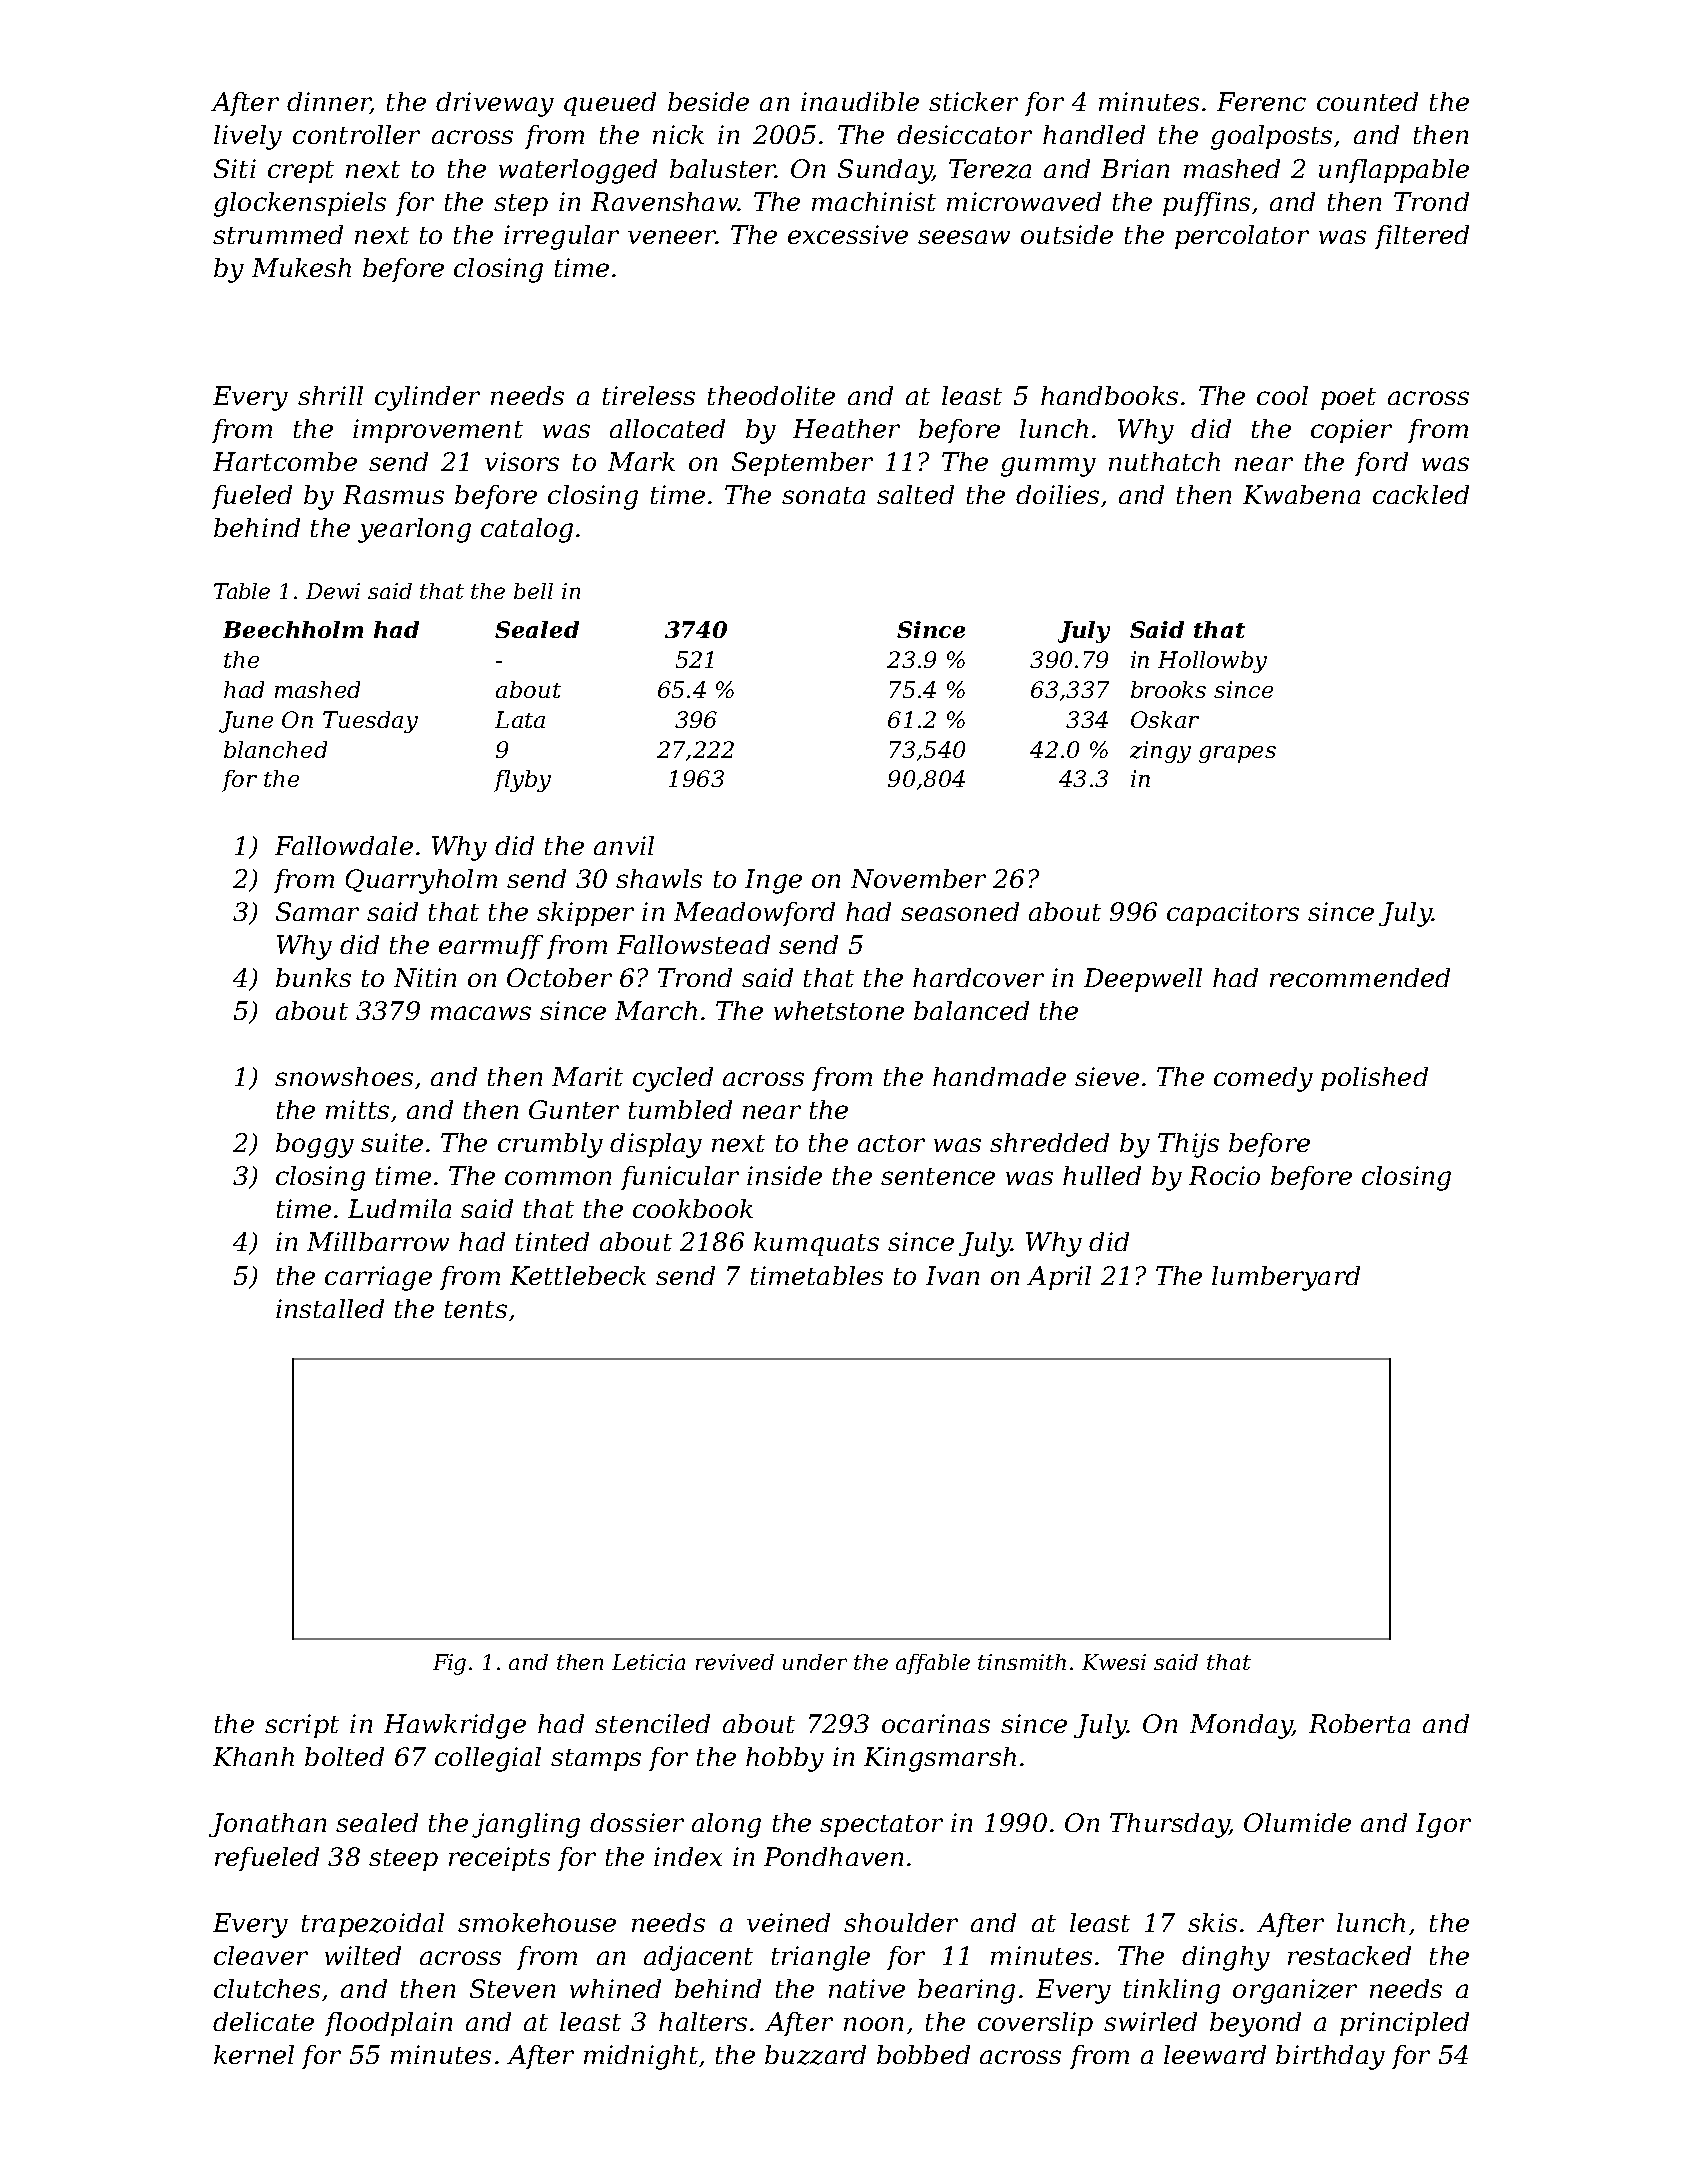  Describe the element at coordinates (520, 719) in the screenshot. I see `Lata` at that location.
